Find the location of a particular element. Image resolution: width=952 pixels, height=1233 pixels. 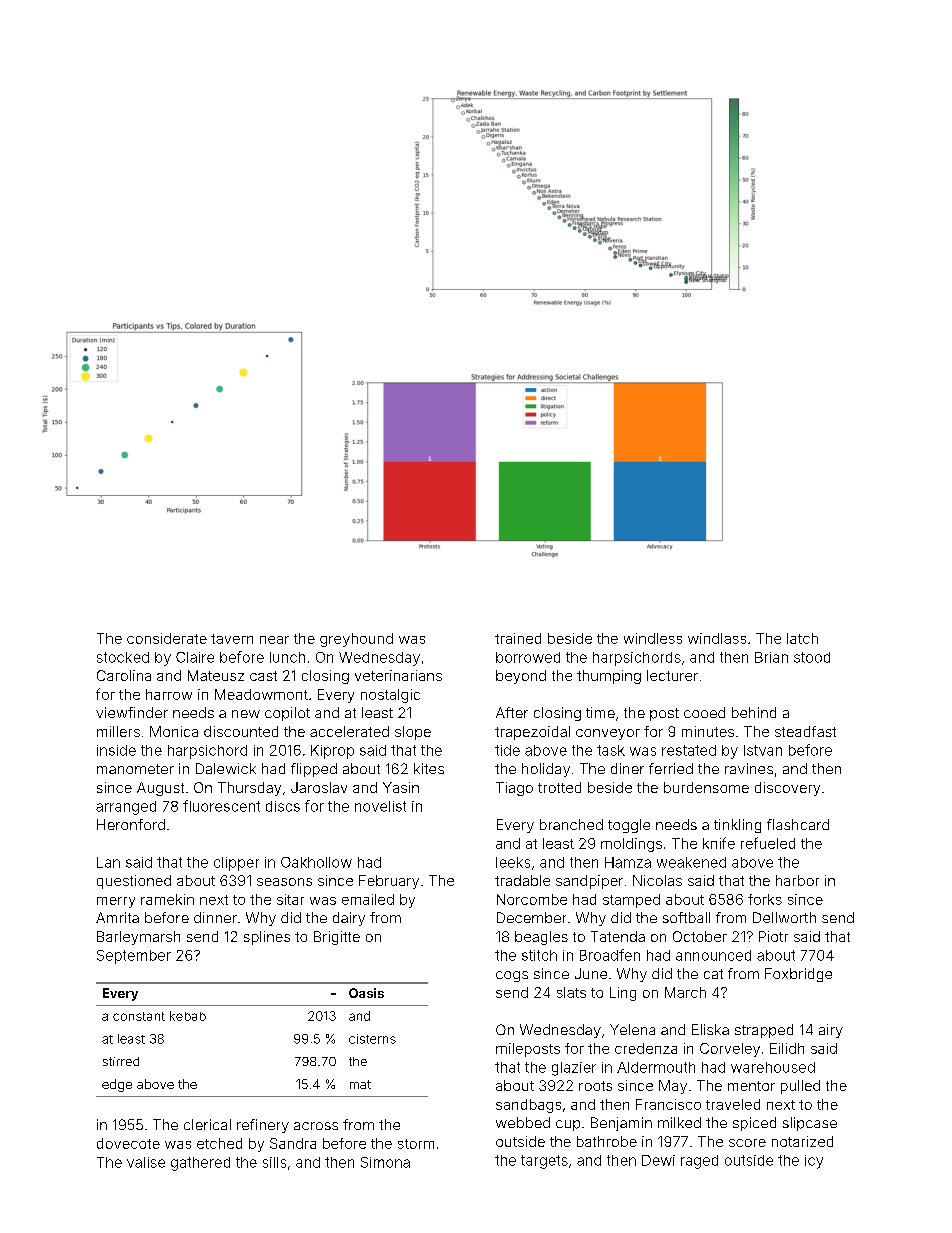

glazier is located at coordinates (574, 1069).
